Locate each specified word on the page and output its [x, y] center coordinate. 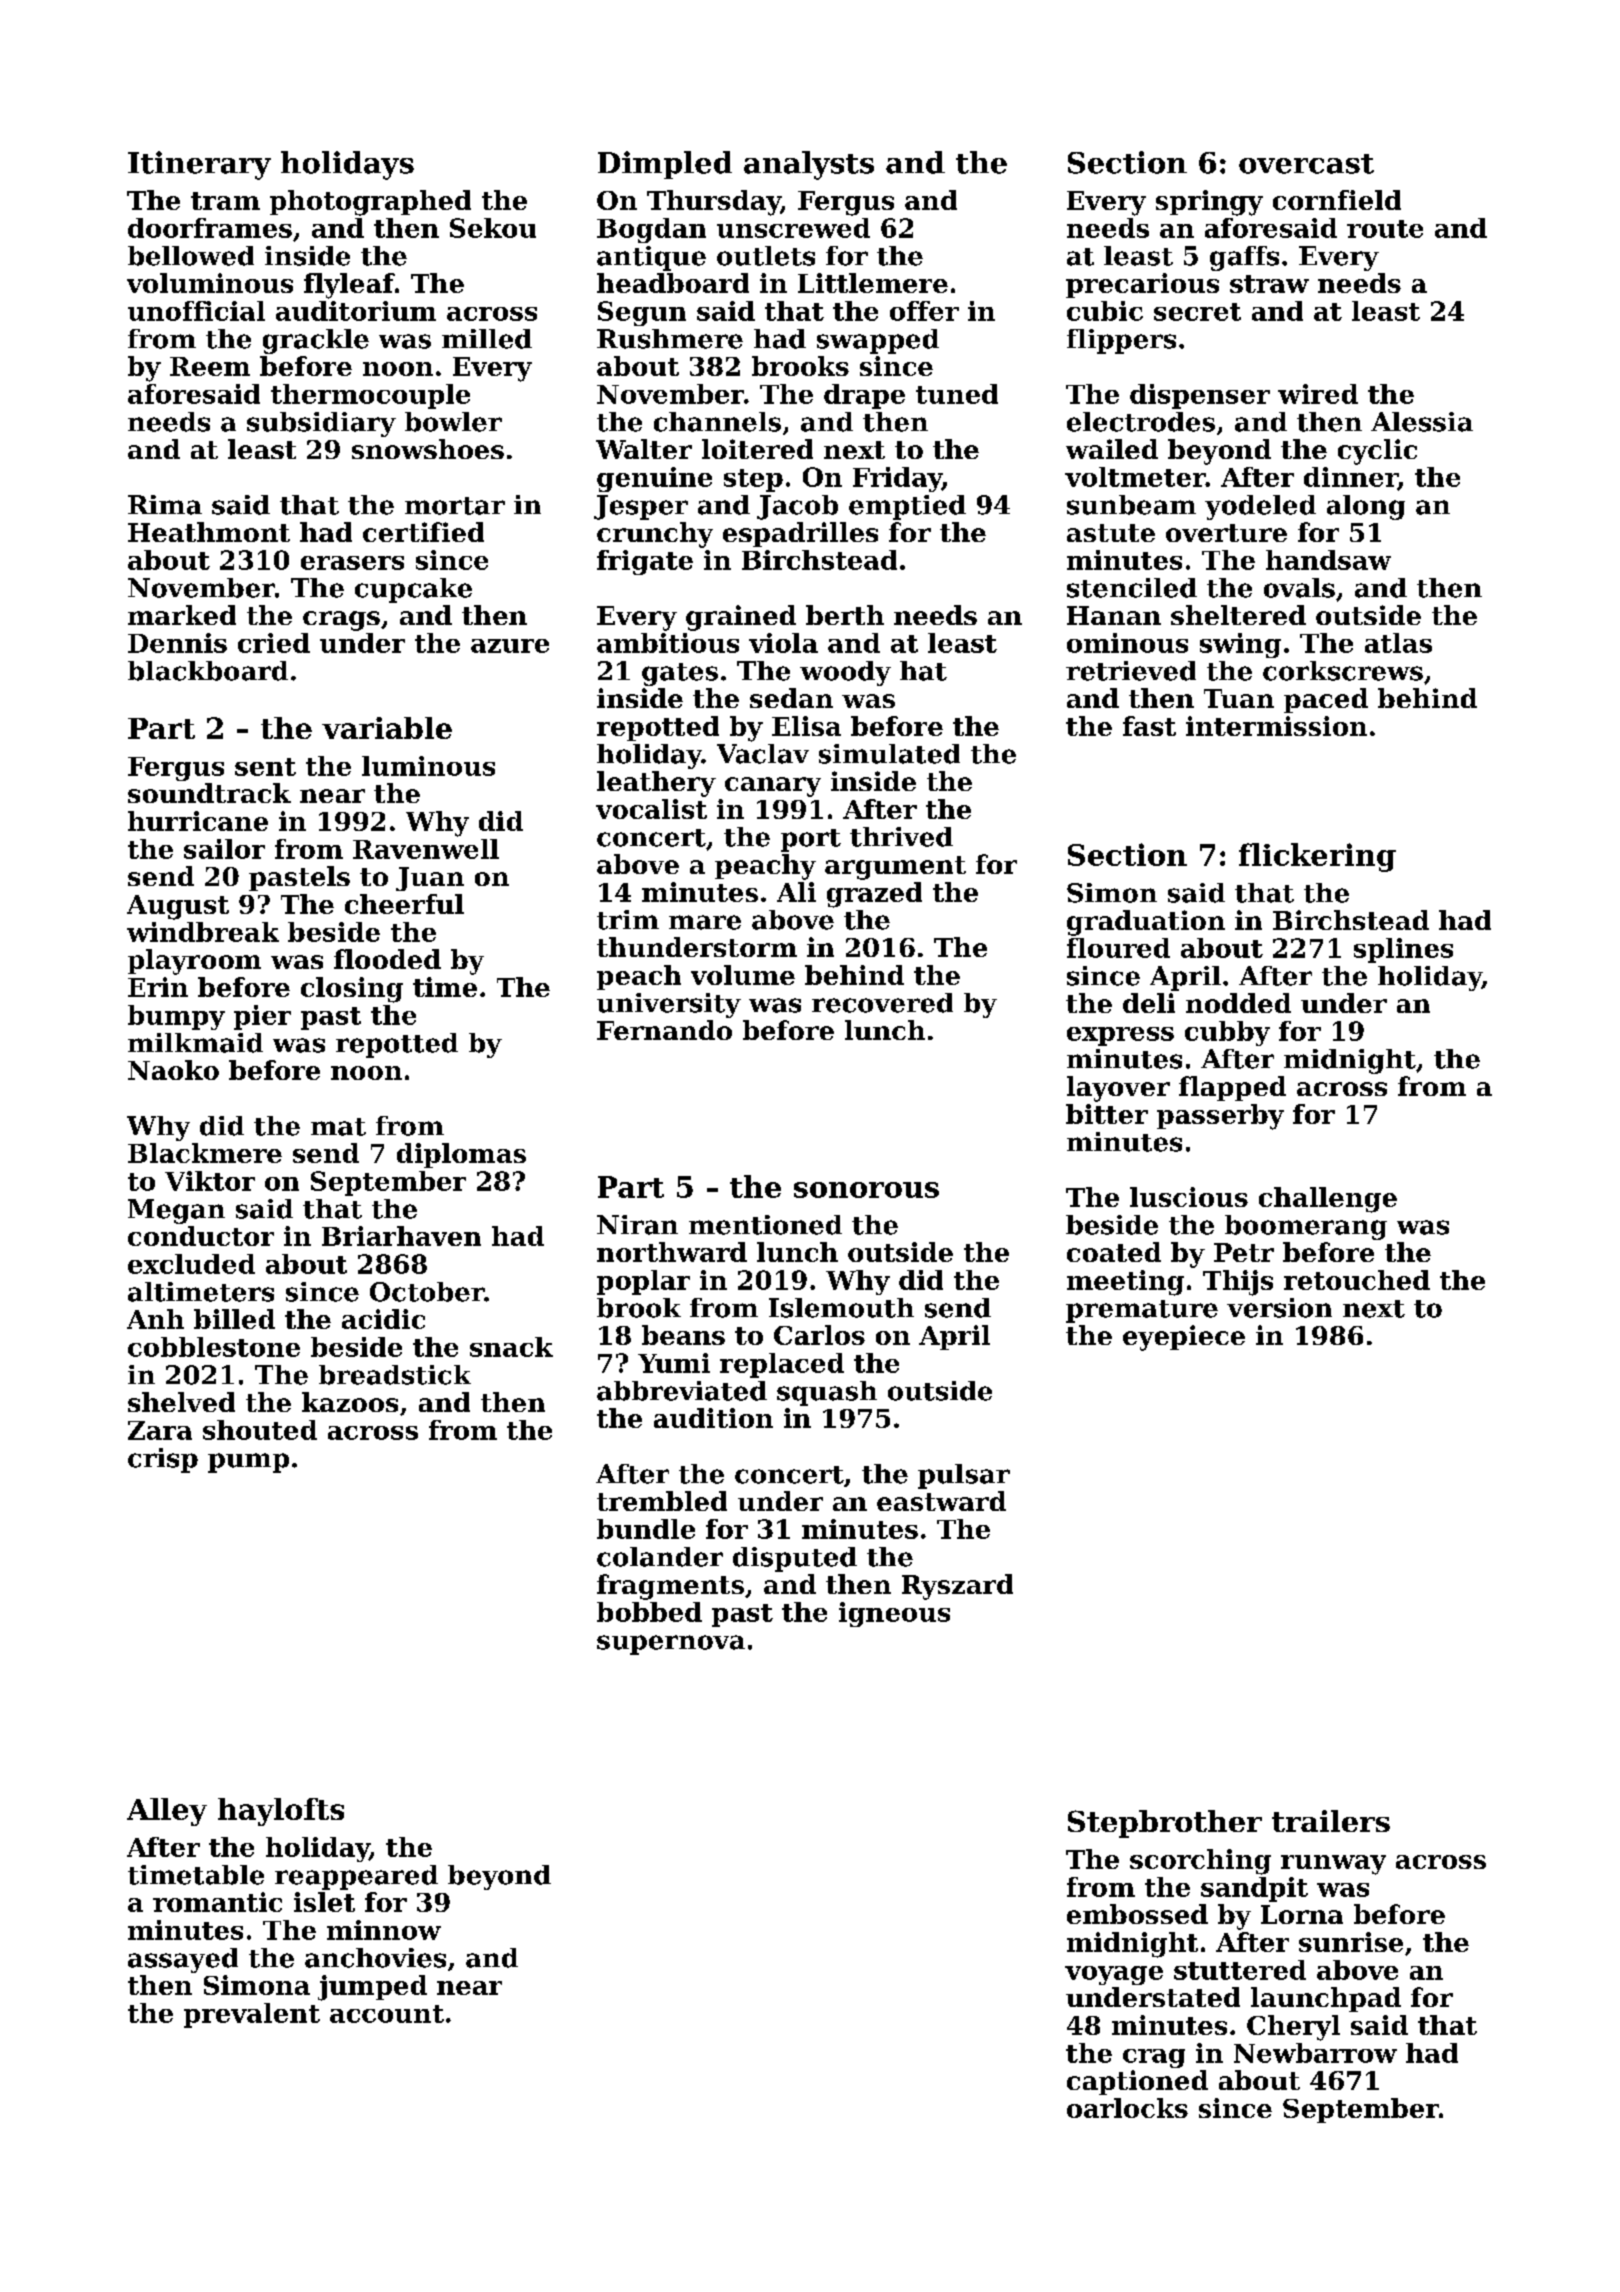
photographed [370, 203]
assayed [183, 1960]
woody [845, 673]
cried [274, 643]
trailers [1331, 1821]
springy [1209, 203]
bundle [646, 1529]
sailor [224, 849]
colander [660, 1557]
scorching [1200, 1862]
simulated [889, 754]
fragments [670, 1587]
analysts [809, 165]
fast [1149, 726]
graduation [1146, 923]
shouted [260, 1430]
